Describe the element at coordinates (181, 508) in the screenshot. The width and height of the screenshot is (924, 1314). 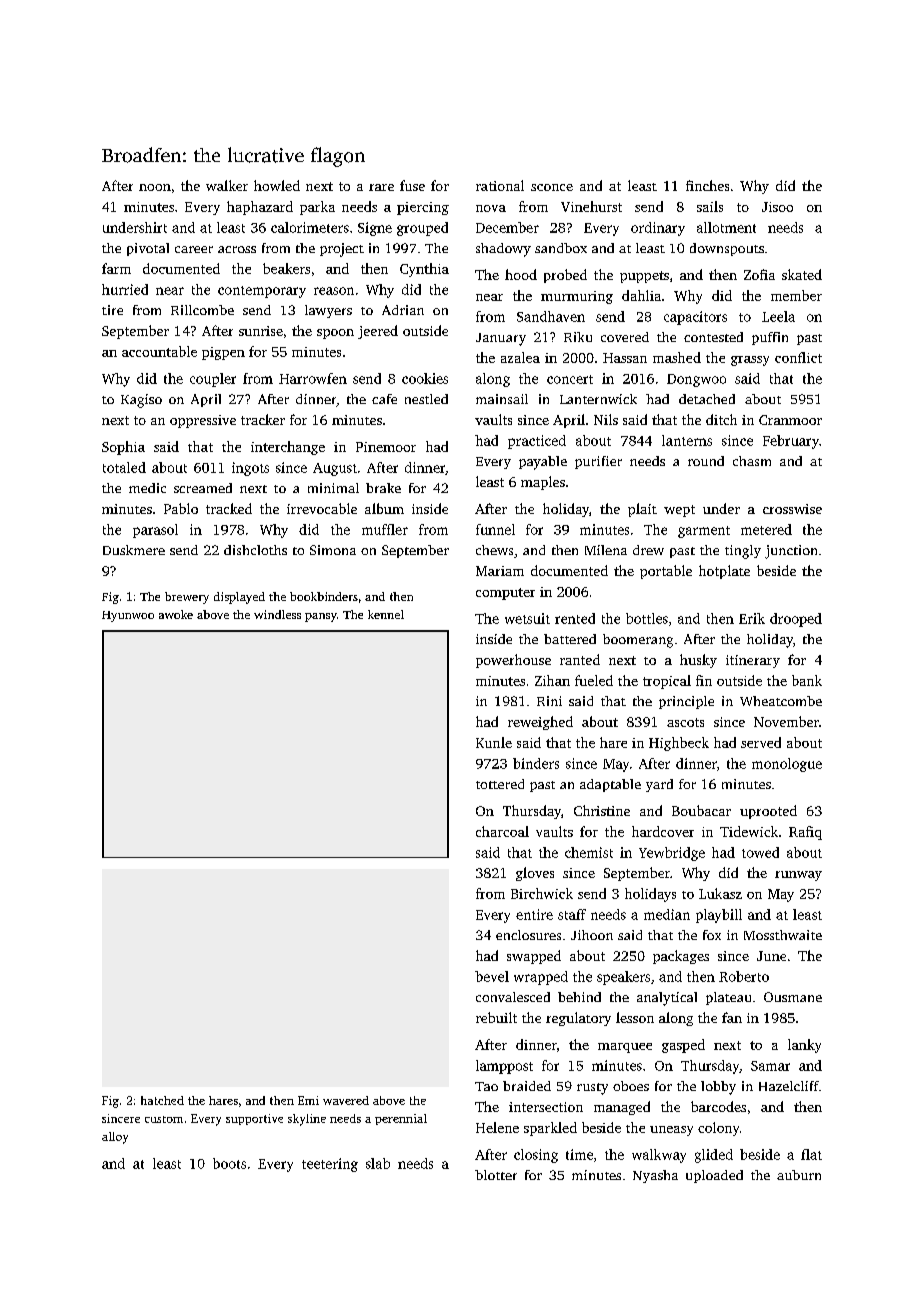
I see `Pablo` at that location.
